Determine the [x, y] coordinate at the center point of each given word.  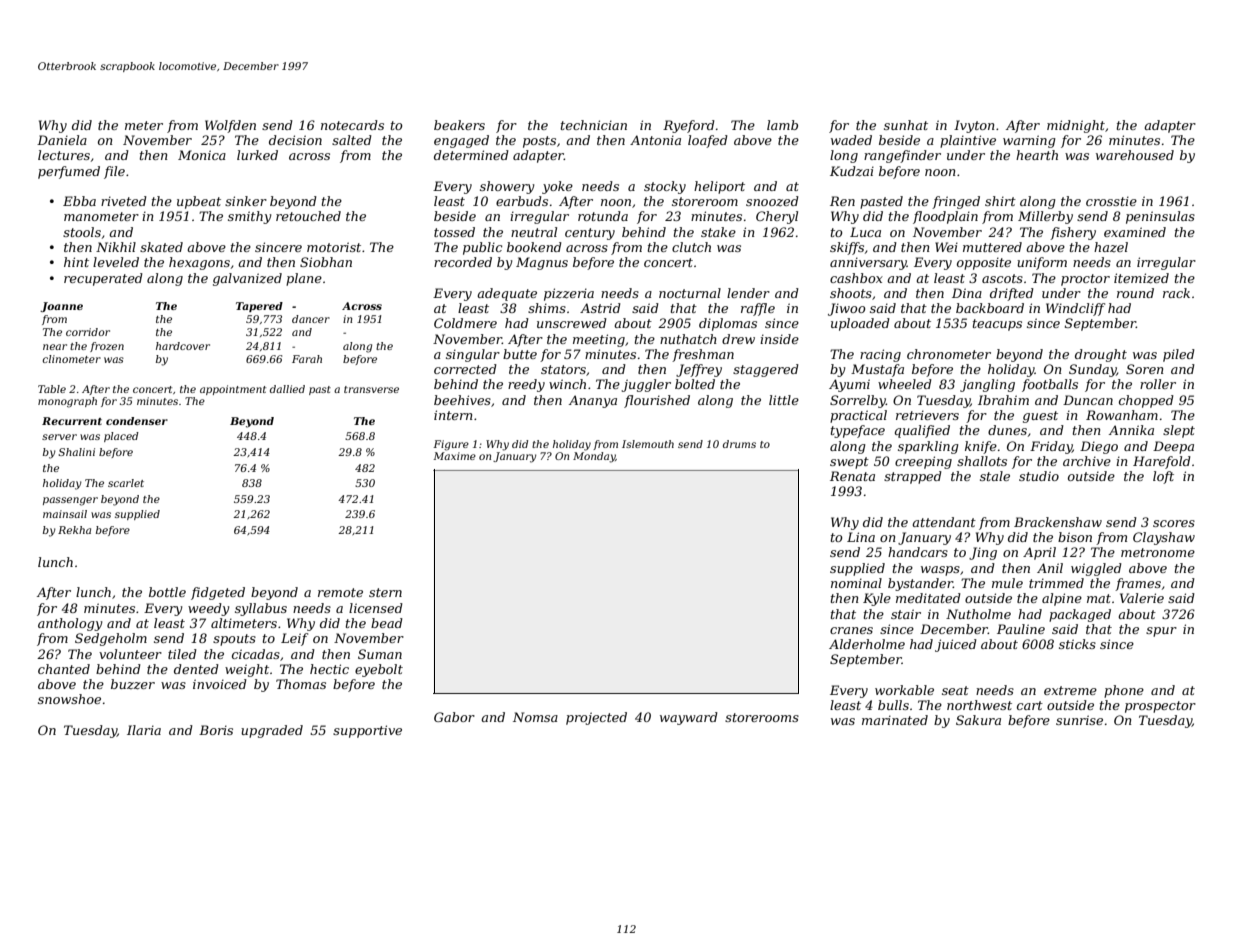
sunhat [906, 125]
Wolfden [230, 126]
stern [385, 592]
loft [1163, 477]
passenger [70, 501]
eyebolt [379, 670]
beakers [459, 125]
